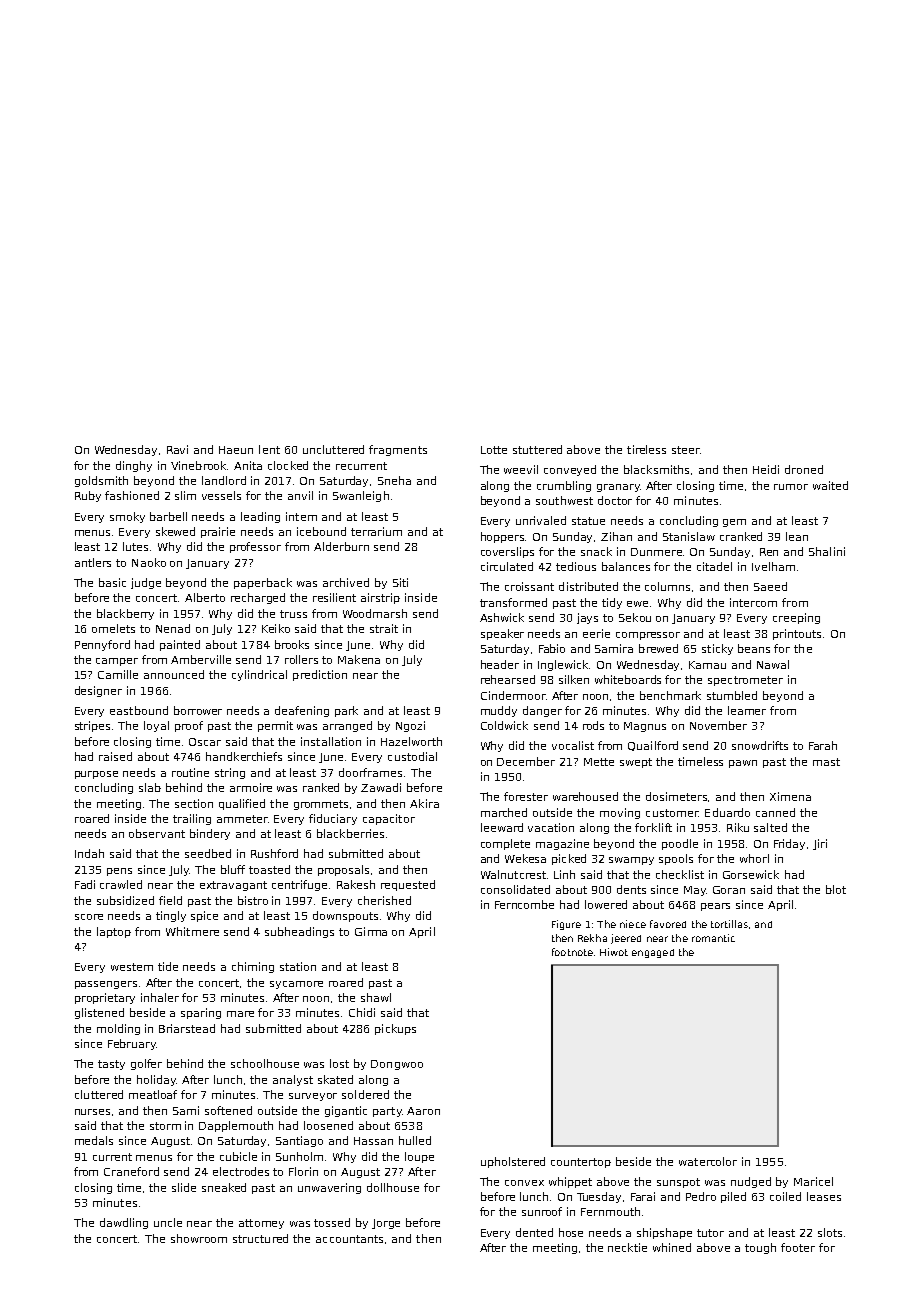 The height and width of the image is (1308, 924). I want to click on Magnus, so click(645, 727).
